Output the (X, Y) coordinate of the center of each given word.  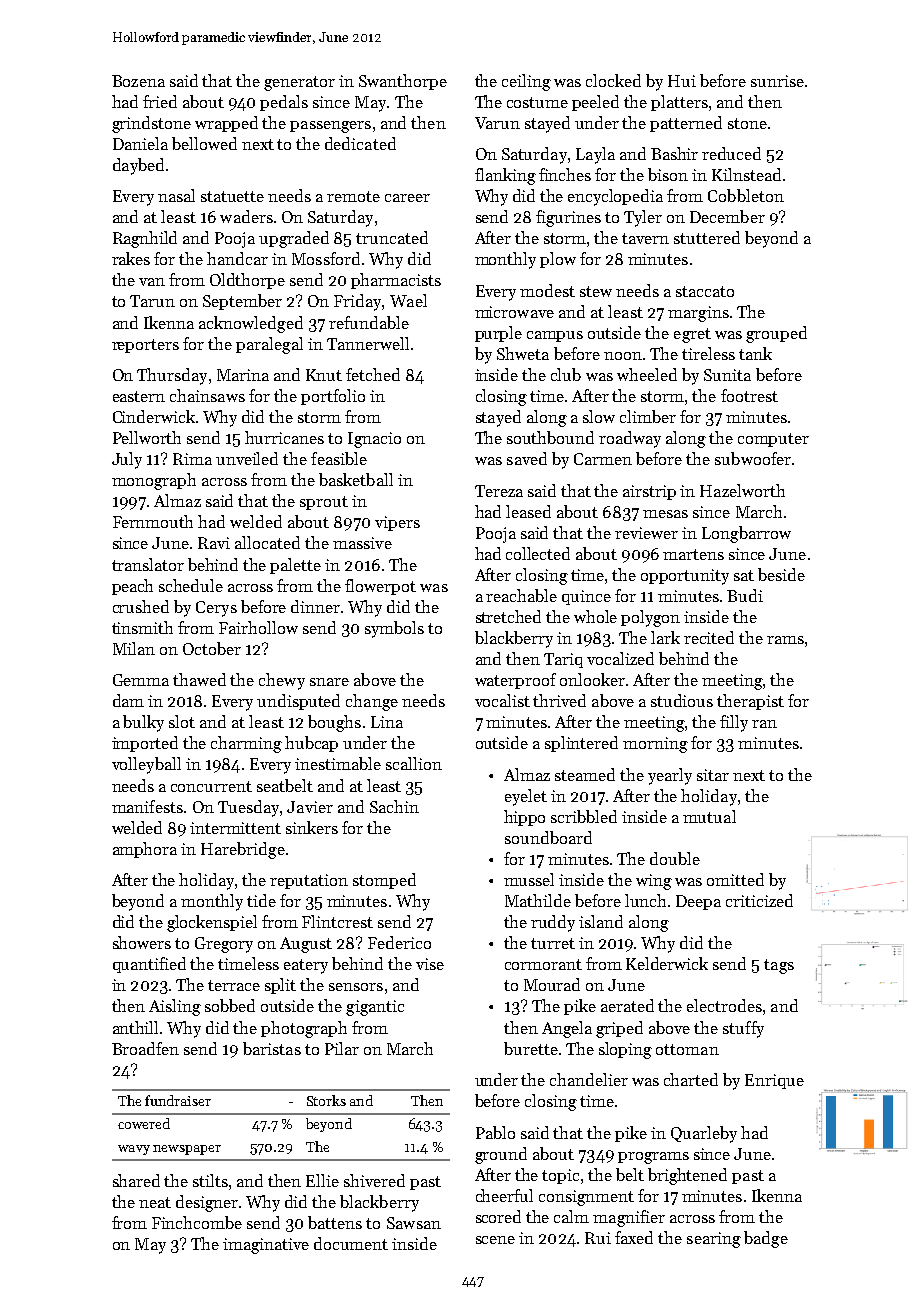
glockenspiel (212, 923)
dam (128, 700)
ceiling (526, 82)
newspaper (187, 1150)
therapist (750, 702)
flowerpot (380, 587)
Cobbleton (746, 195)
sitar (713, 775)
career (407, 198)
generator (299, 83)
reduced (731, 153)
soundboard (548, 837)
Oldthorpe (247, 281)
